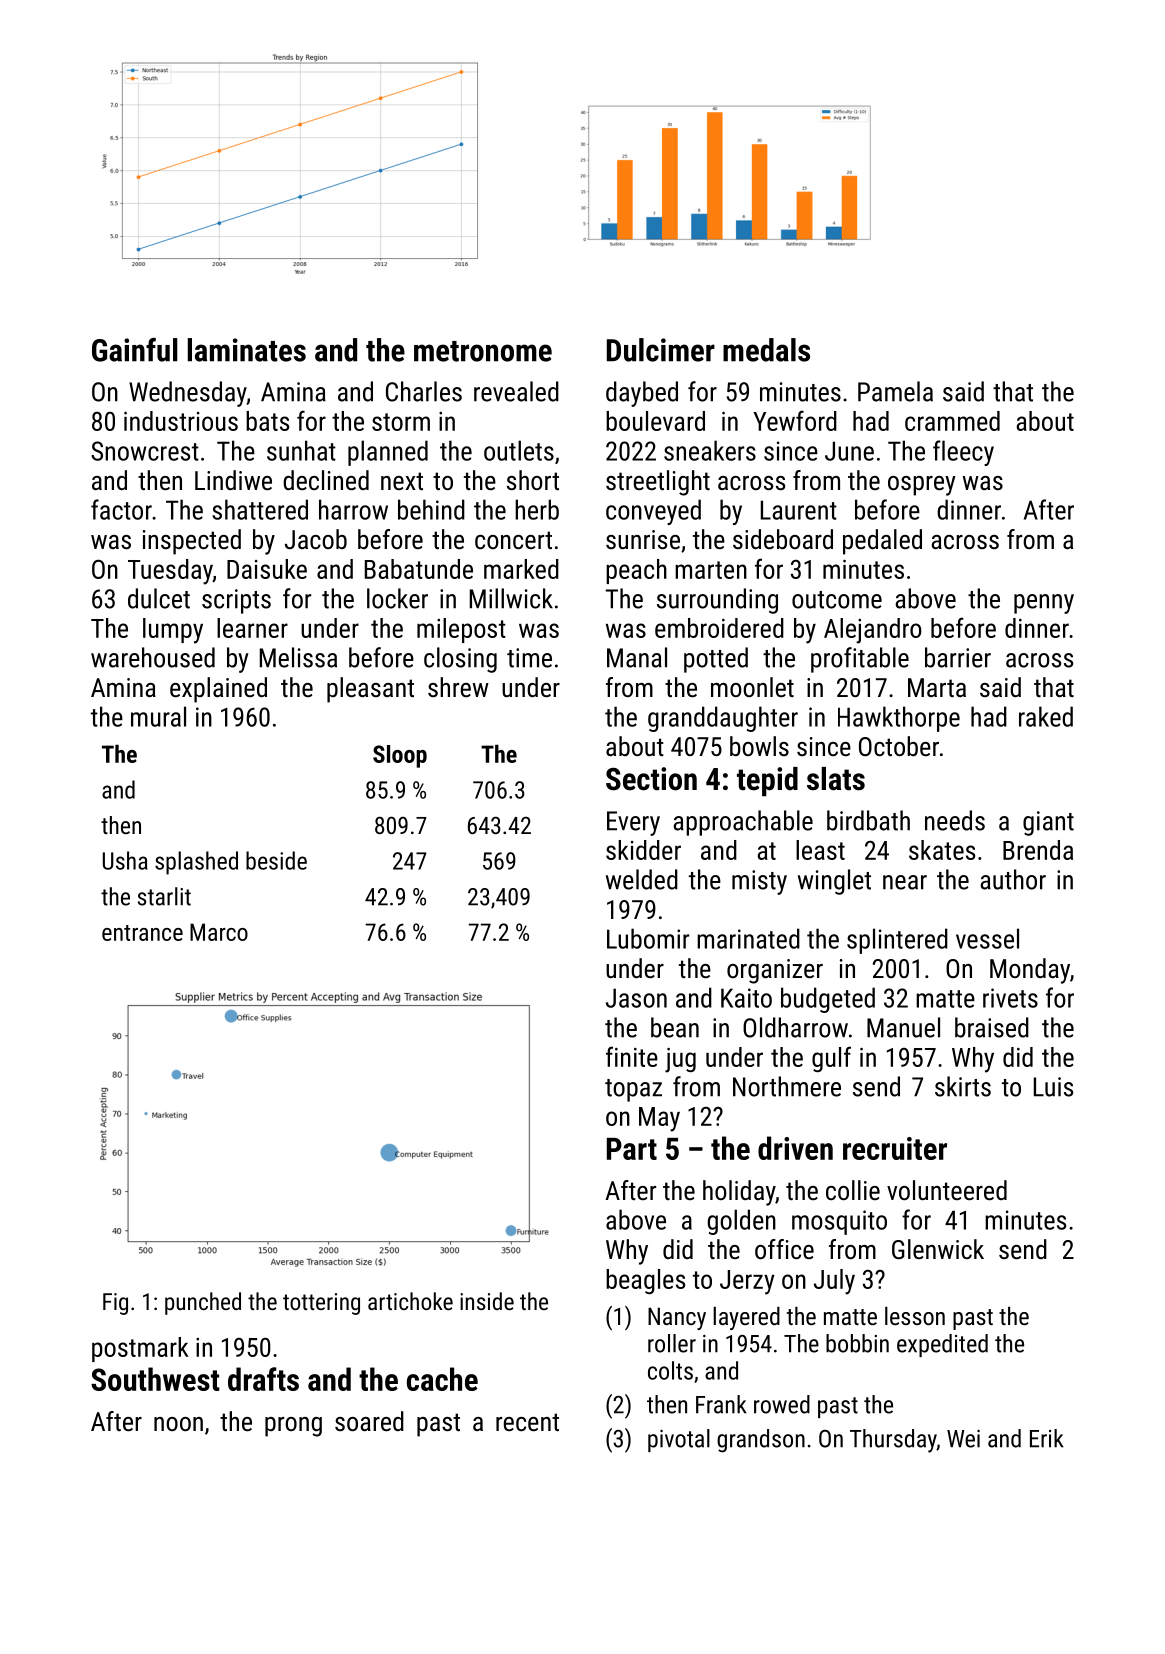 The image size is (1165, 1654). I want to click on vessel, so click(987, 938).
